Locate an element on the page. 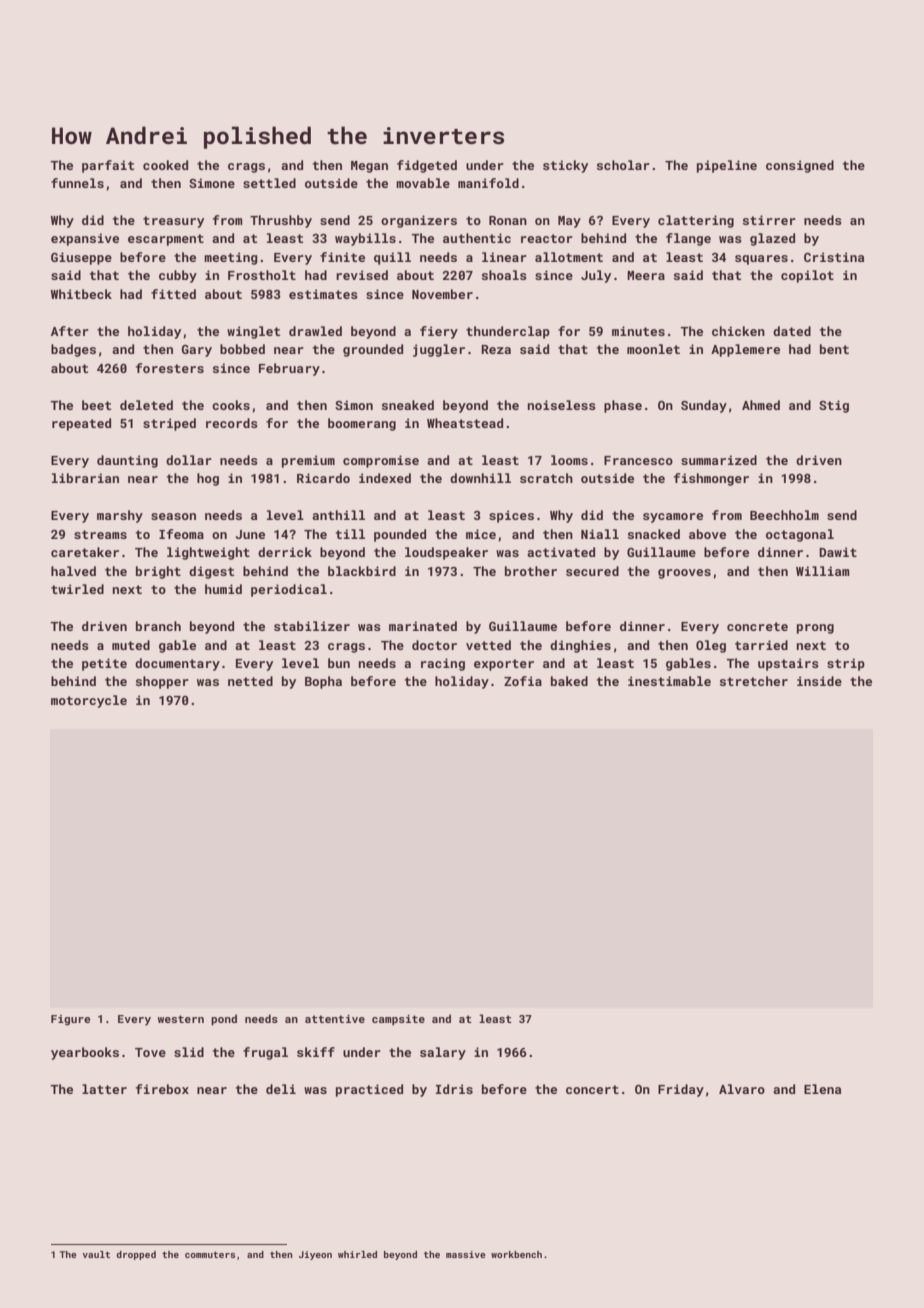  moonlet is located at coordinates (653, 349).
